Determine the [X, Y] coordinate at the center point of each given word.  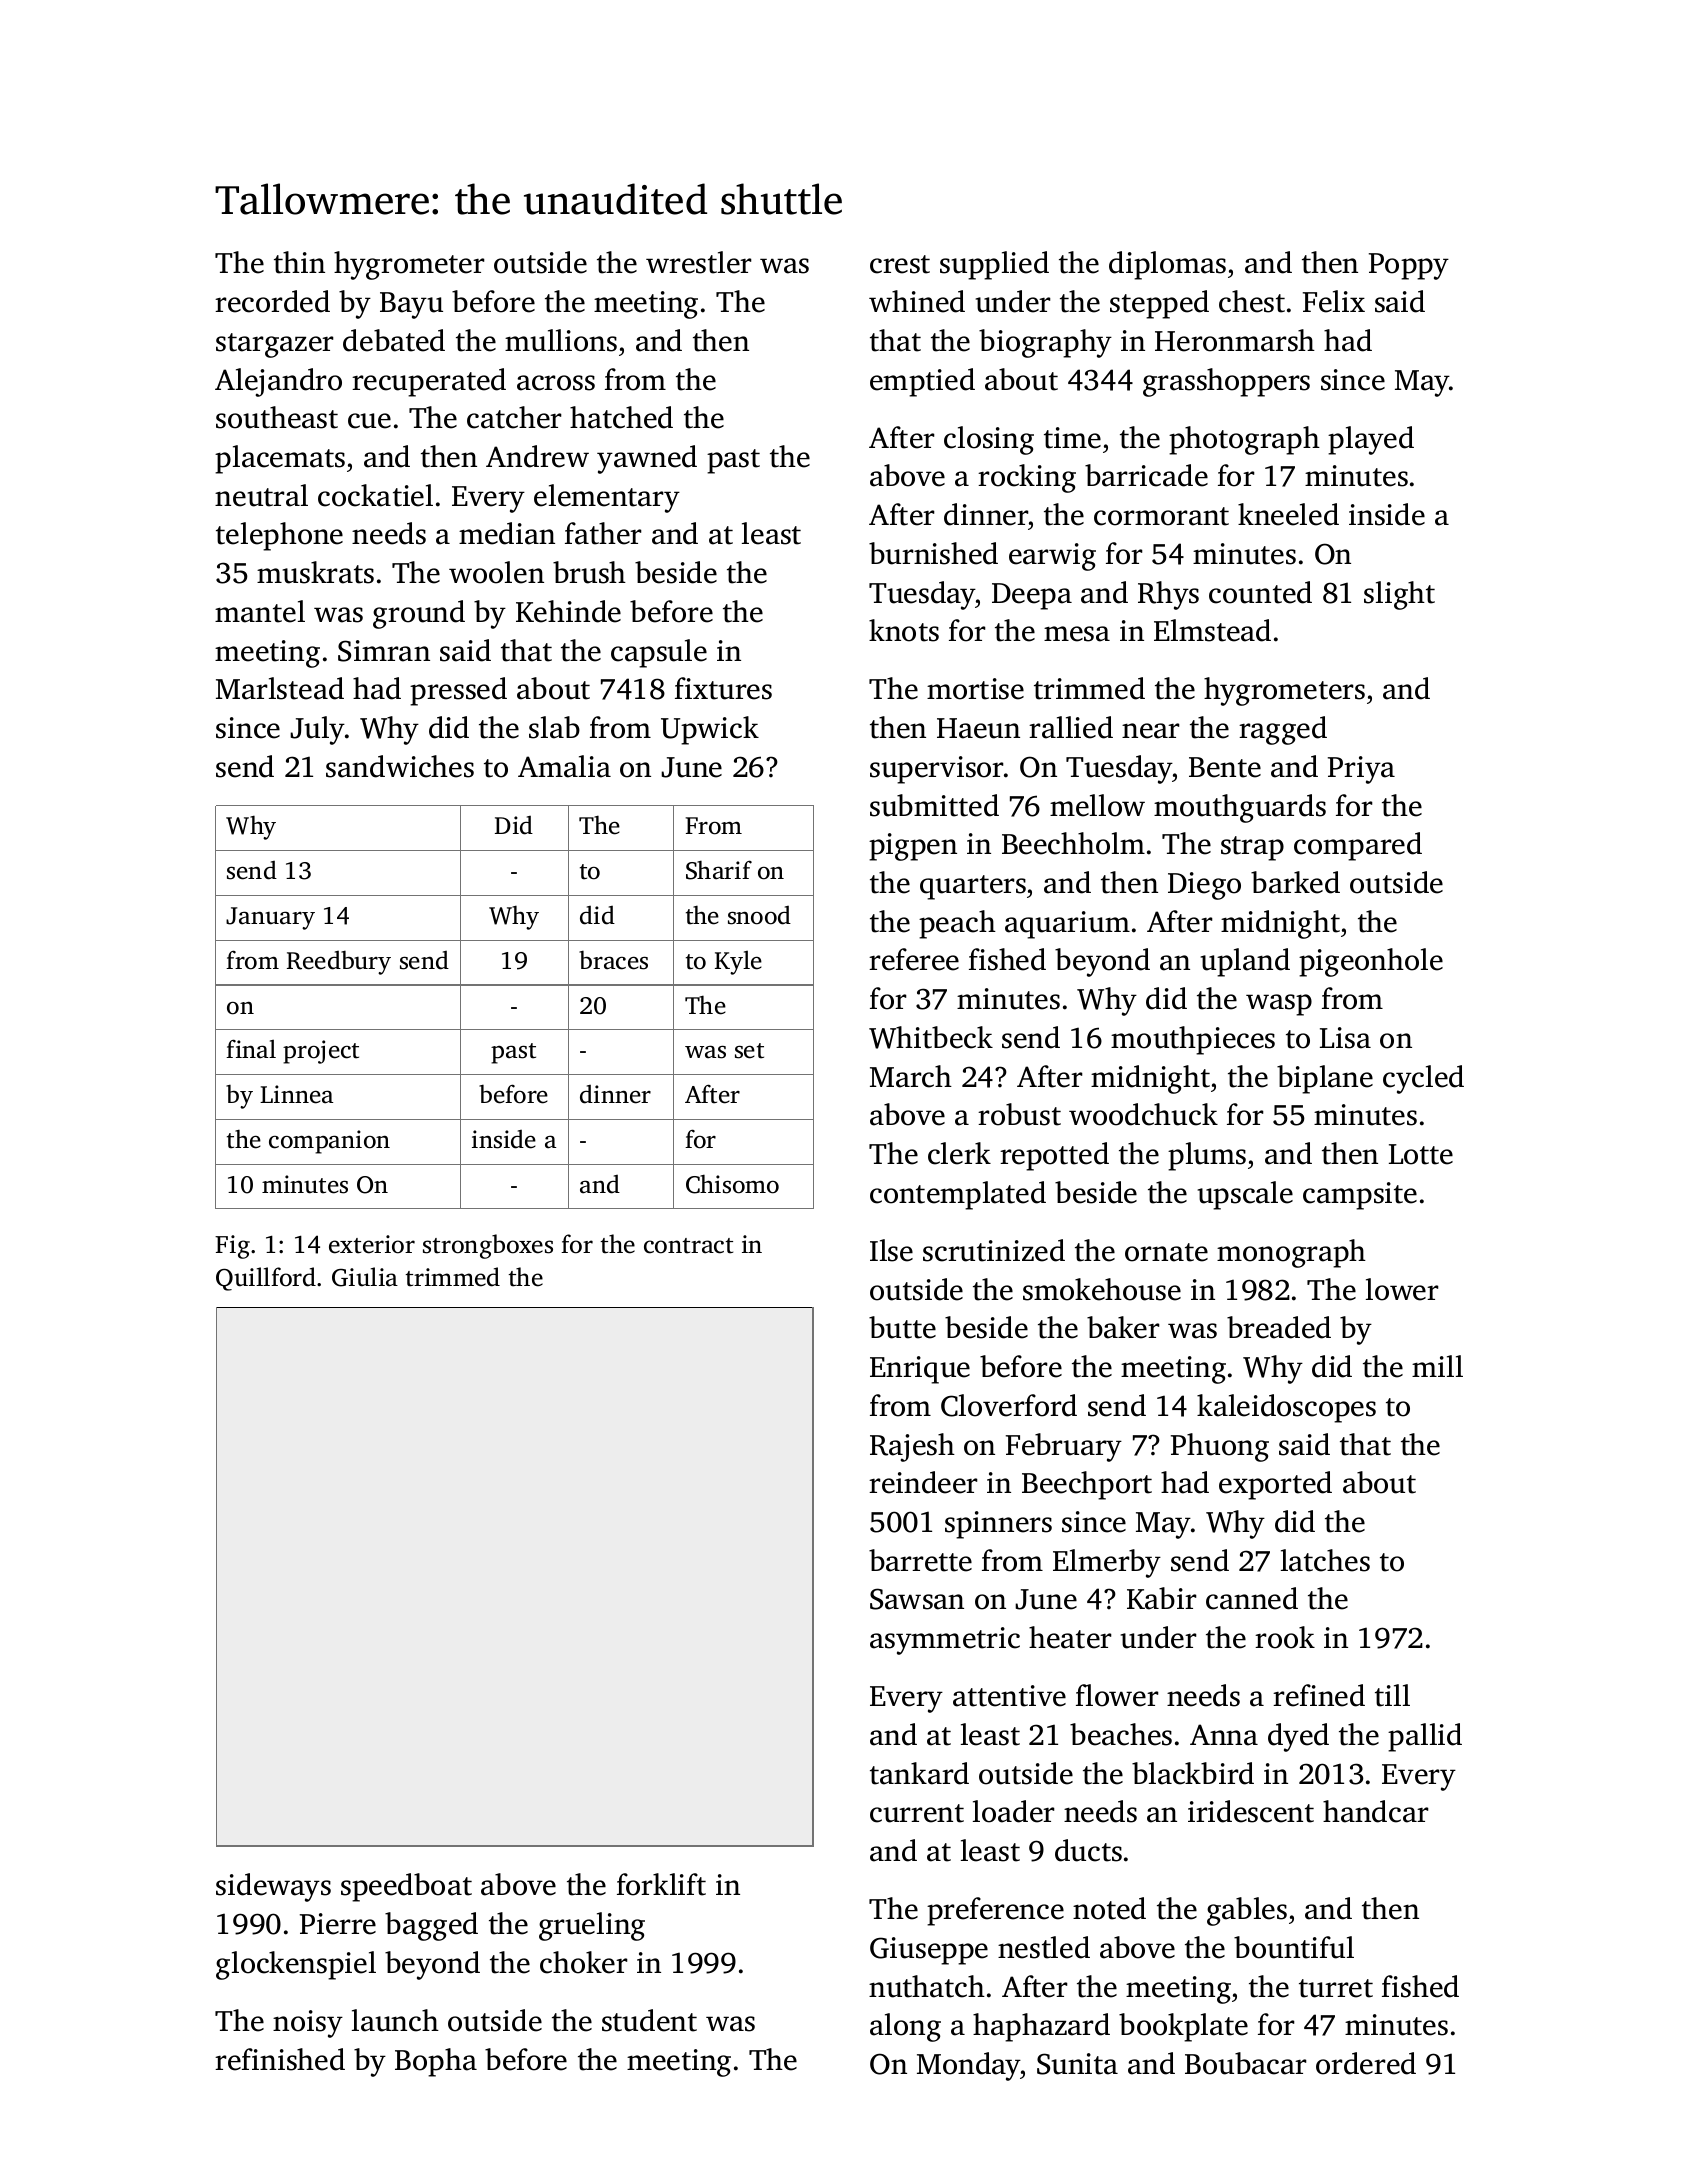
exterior [372, 1244]
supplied [994, 265]
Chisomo [732, 1184]
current [917, 1813]
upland [1245, 962]
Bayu [411, 305]
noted [1109, 1908]
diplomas [1167, 265]
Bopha [436, 2062]
